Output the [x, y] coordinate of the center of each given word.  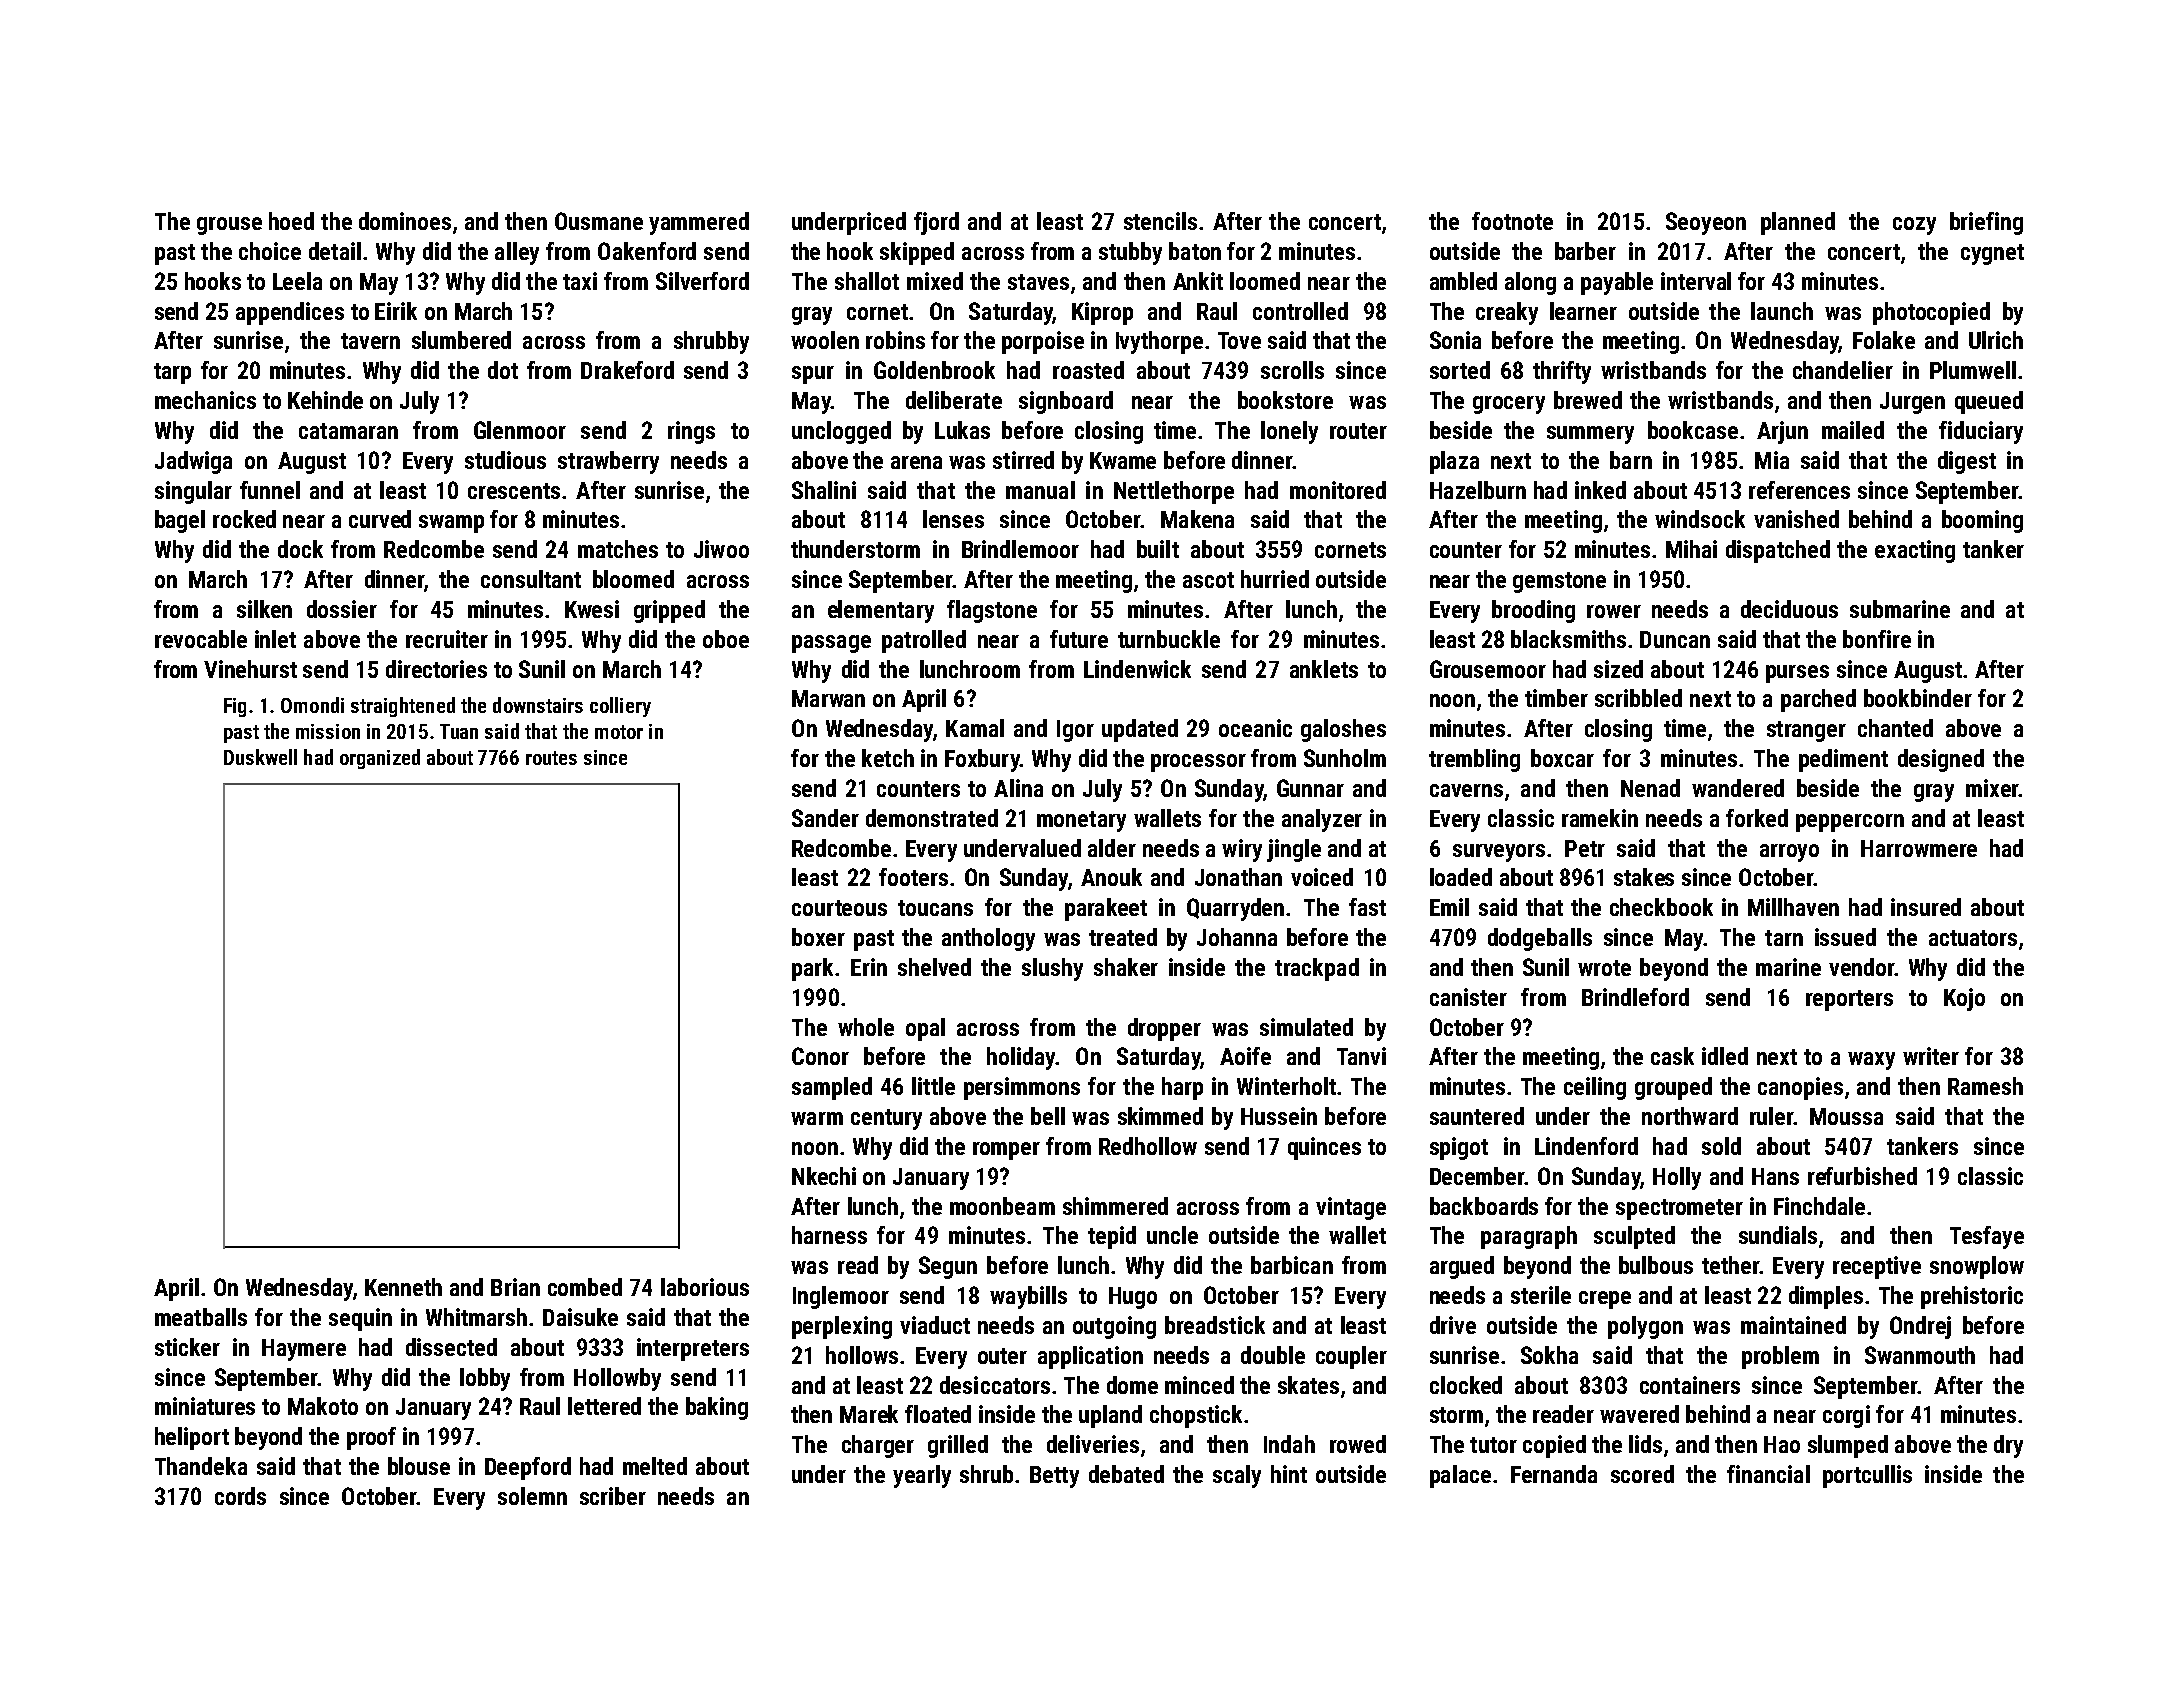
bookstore [1285, 400]
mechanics [205, 400]
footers [913, 877]
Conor [820, 1056]
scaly [1237, 1476]
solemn [532, 1496]
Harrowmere [1919, 848]
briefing [1986, 223]
